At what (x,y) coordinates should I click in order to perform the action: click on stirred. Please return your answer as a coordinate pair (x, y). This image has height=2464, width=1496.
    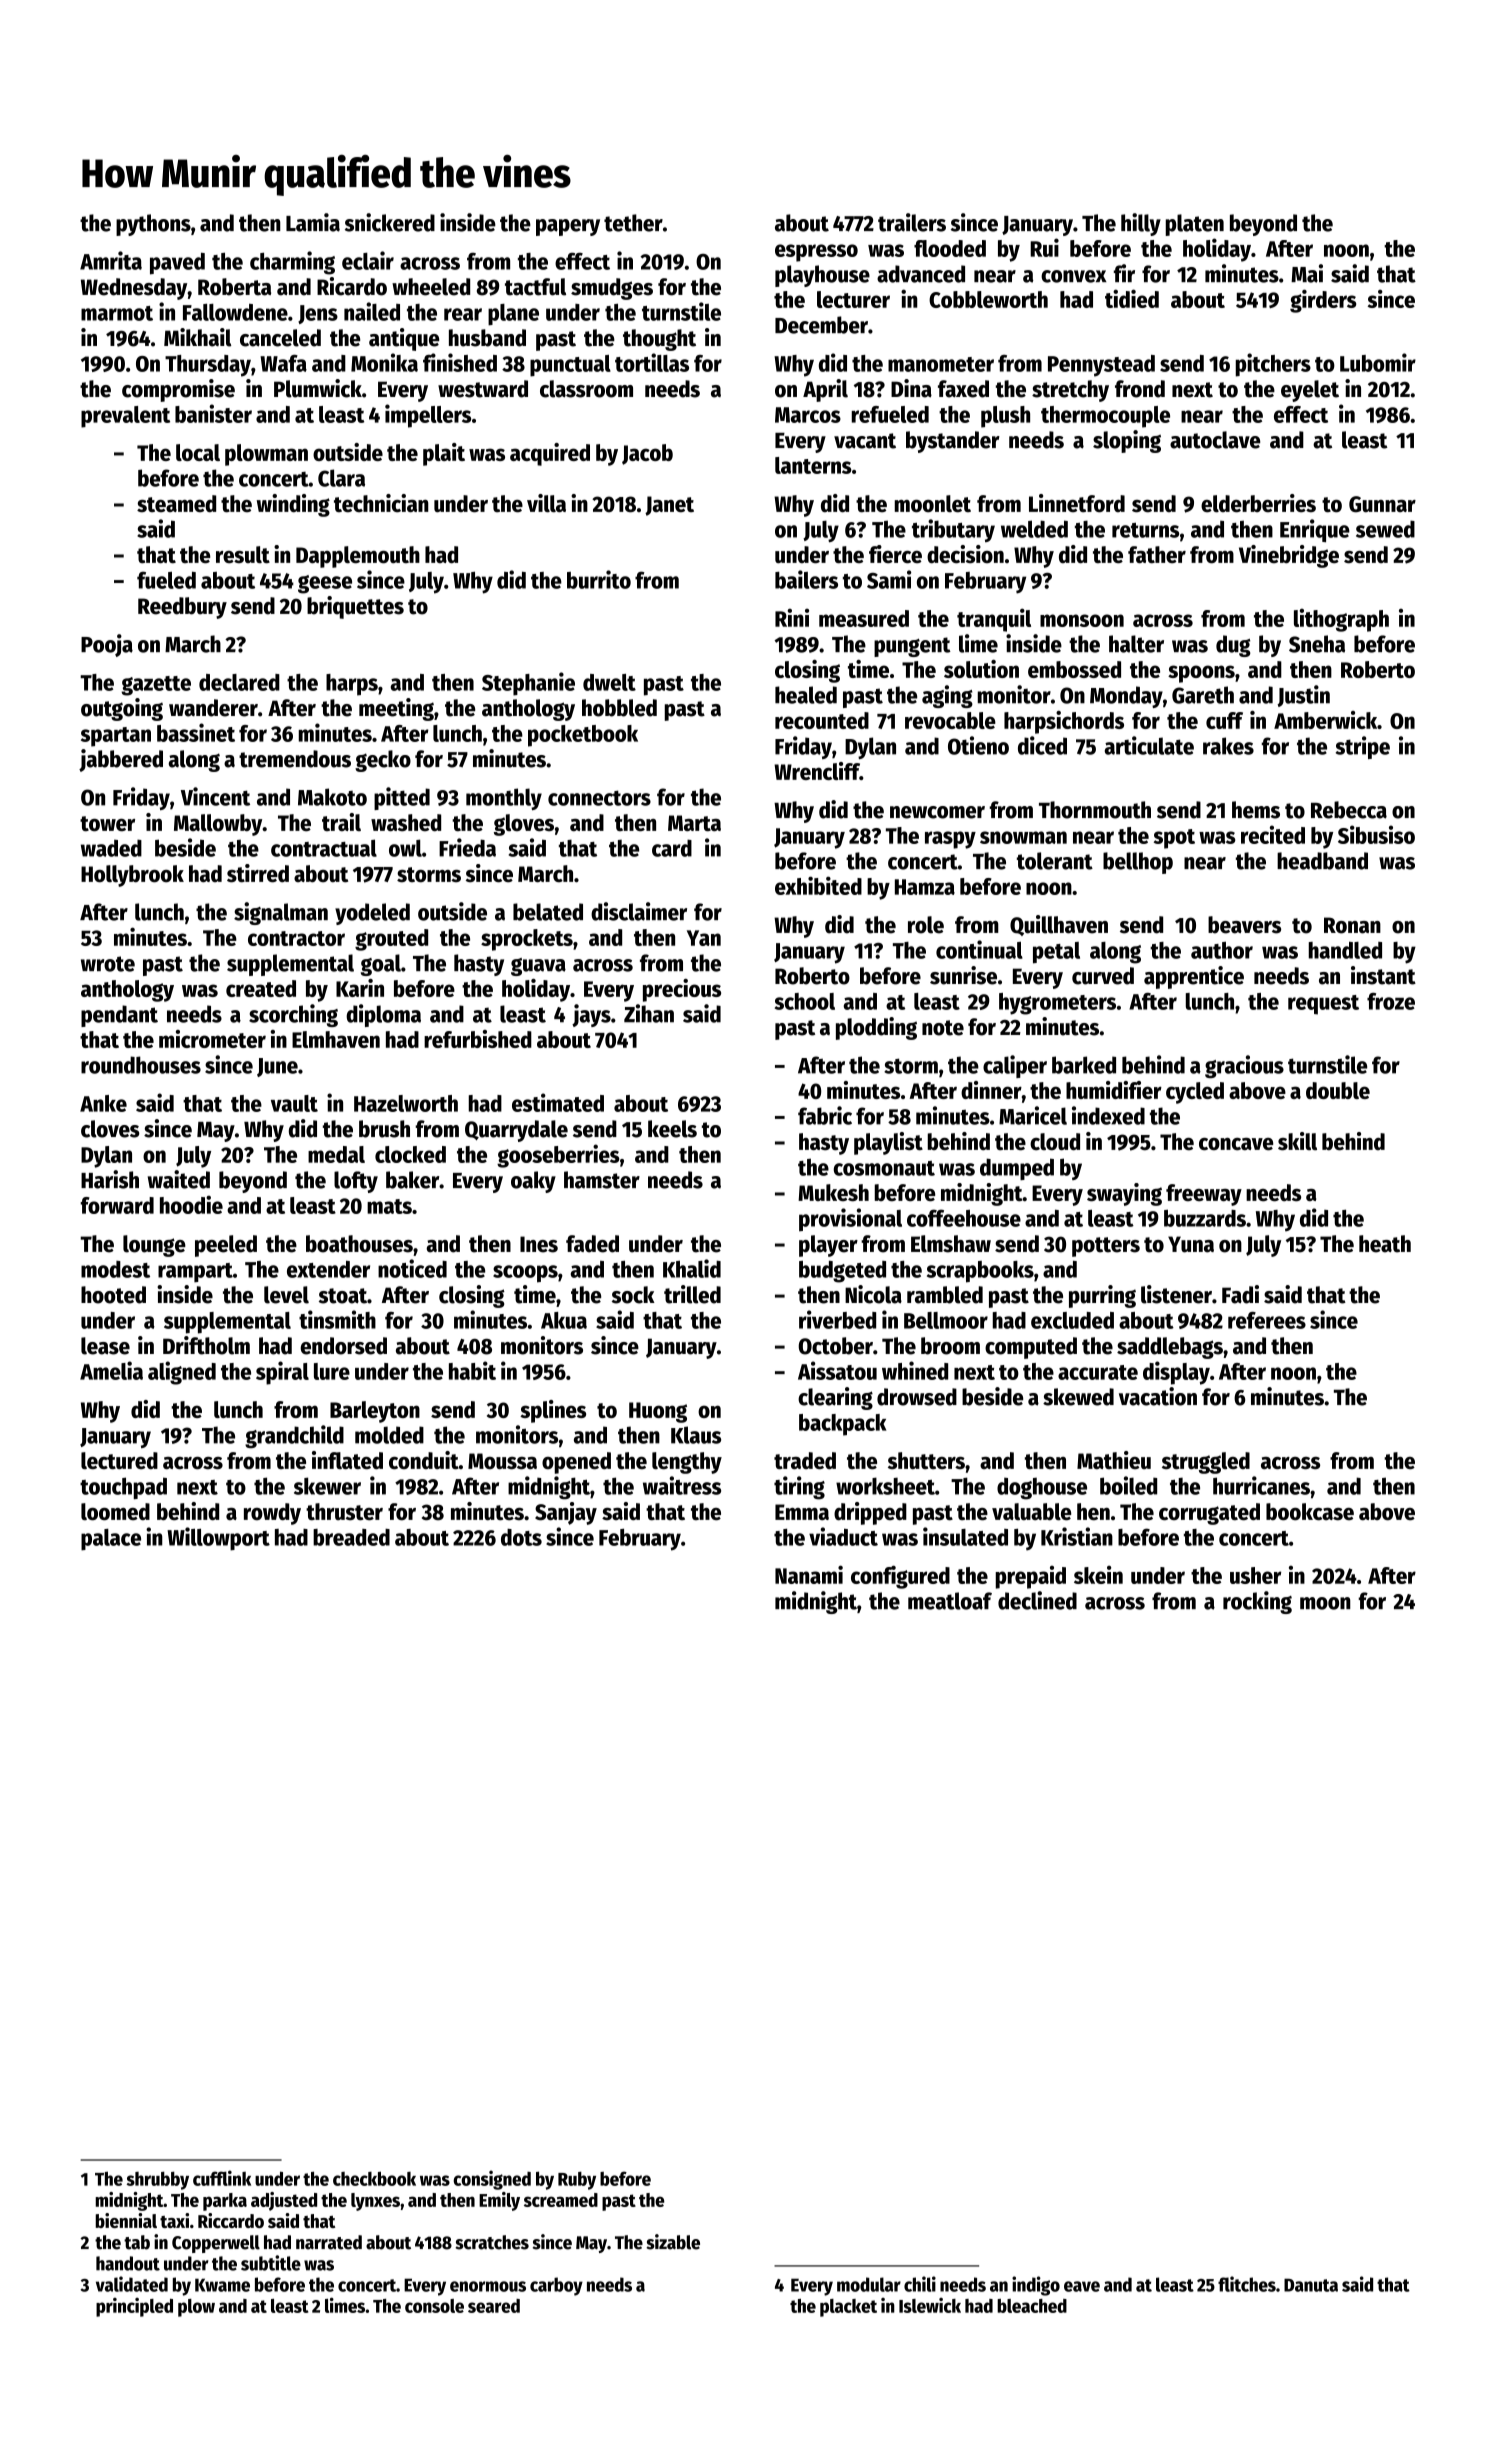
    Looking at the image, I should click on (258, 873).
